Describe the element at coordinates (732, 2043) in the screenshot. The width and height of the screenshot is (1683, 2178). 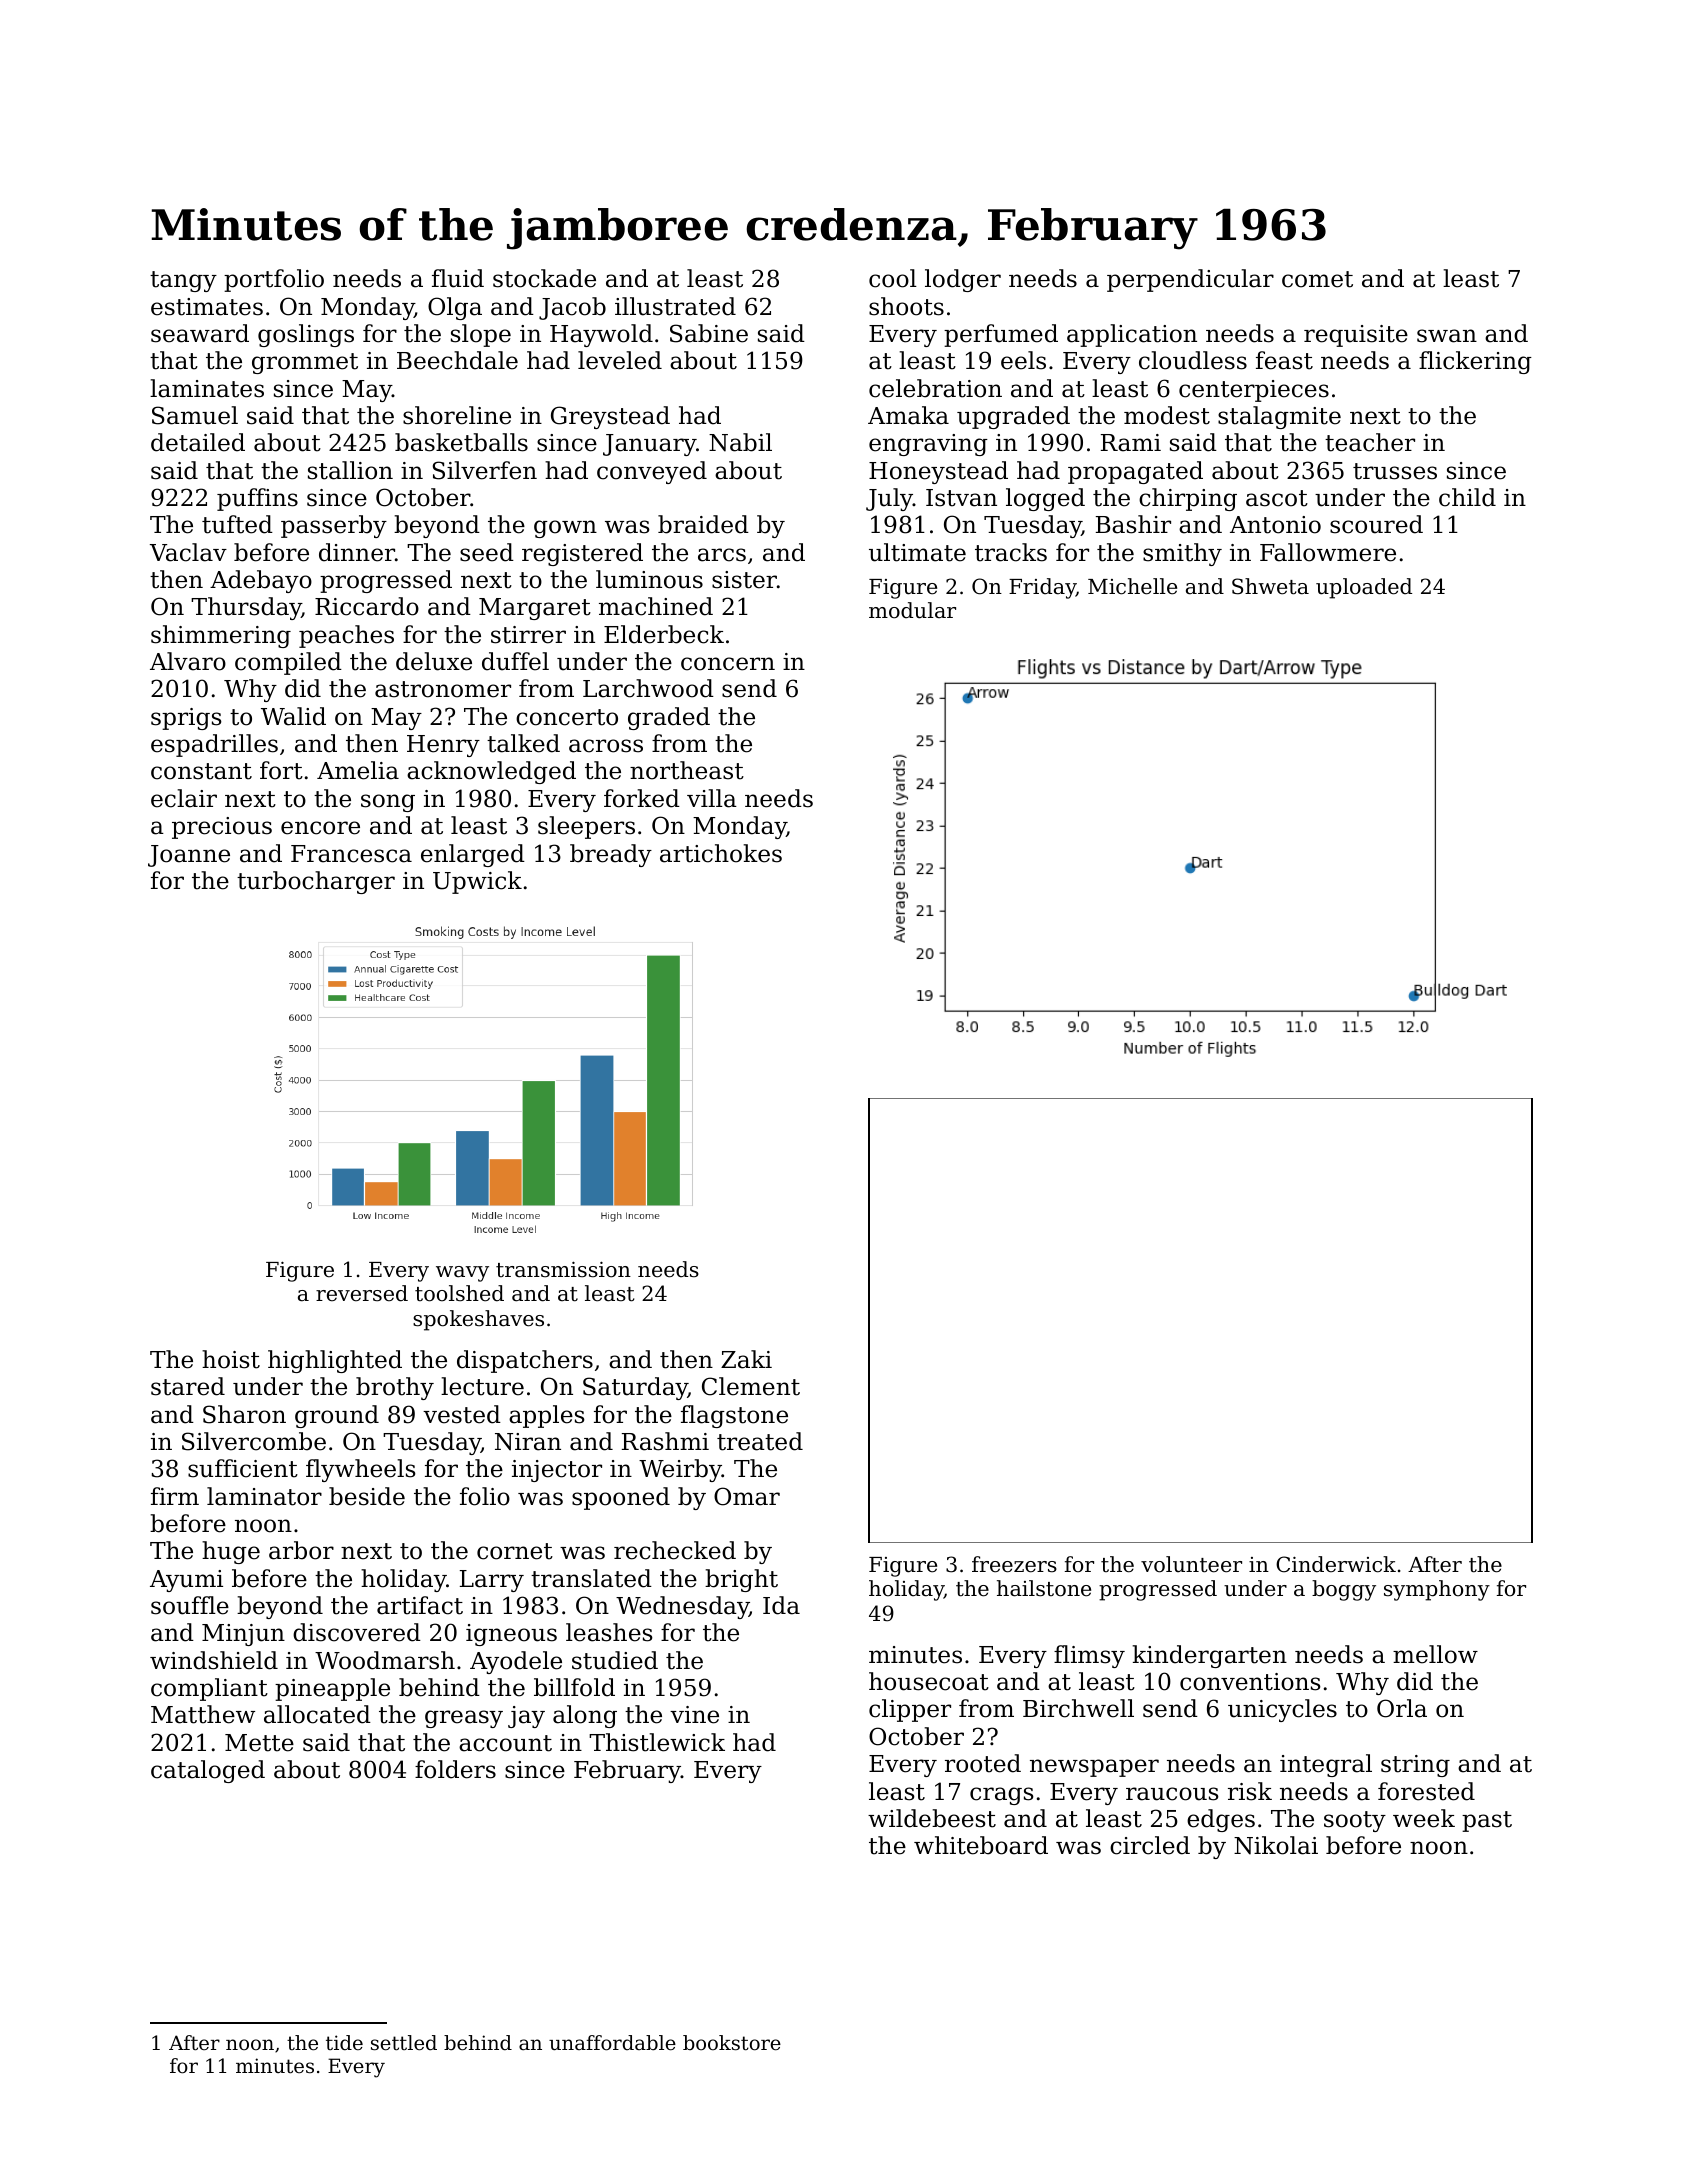
I see `bookstore` at that location.
